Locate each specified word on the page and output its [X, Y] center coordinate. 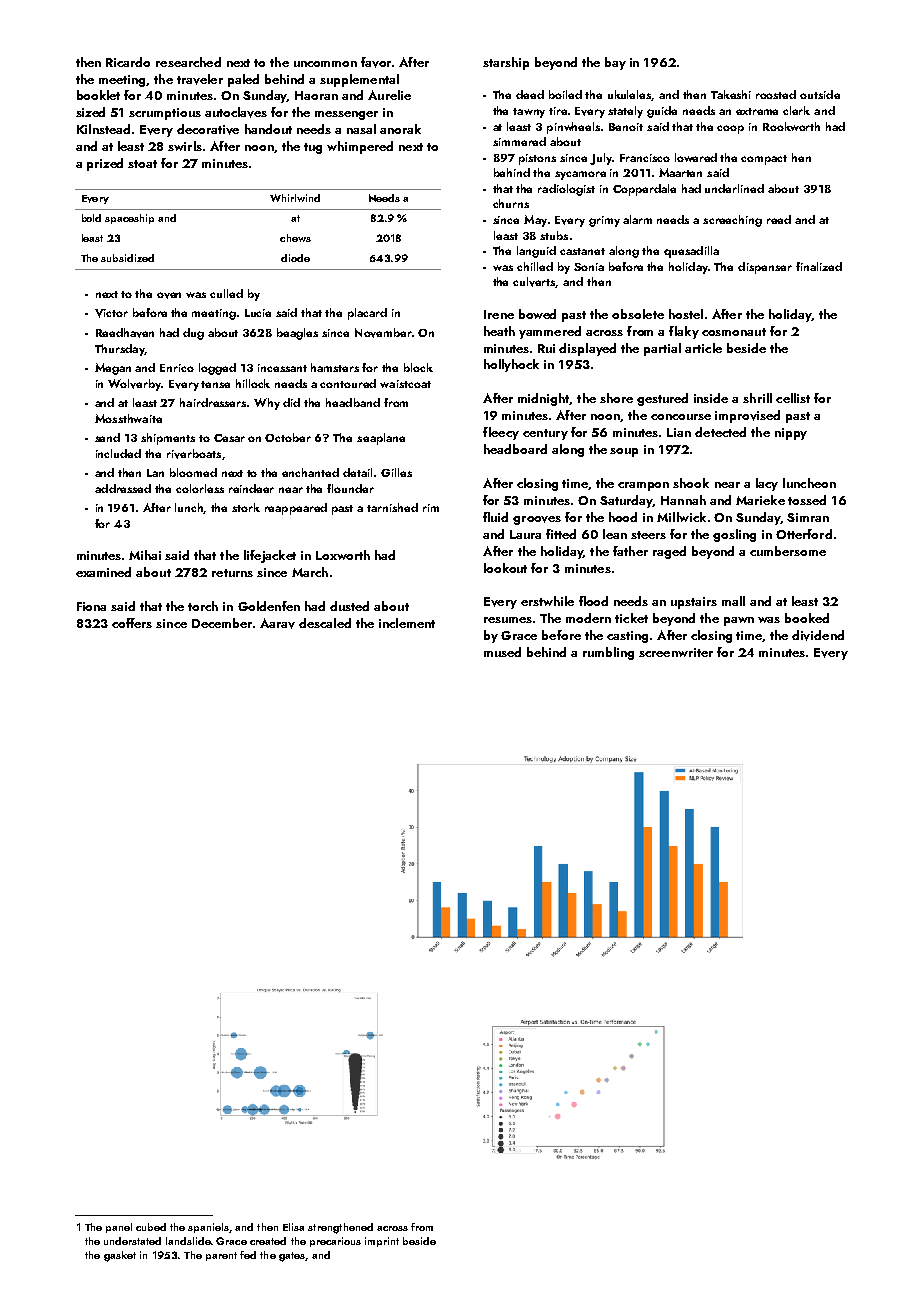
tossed [807, 500]
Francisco [645, 158]
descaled [325, 623]
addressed [123, 488]
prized [105, 164]
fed [248, 1255]
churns [511, 203]
